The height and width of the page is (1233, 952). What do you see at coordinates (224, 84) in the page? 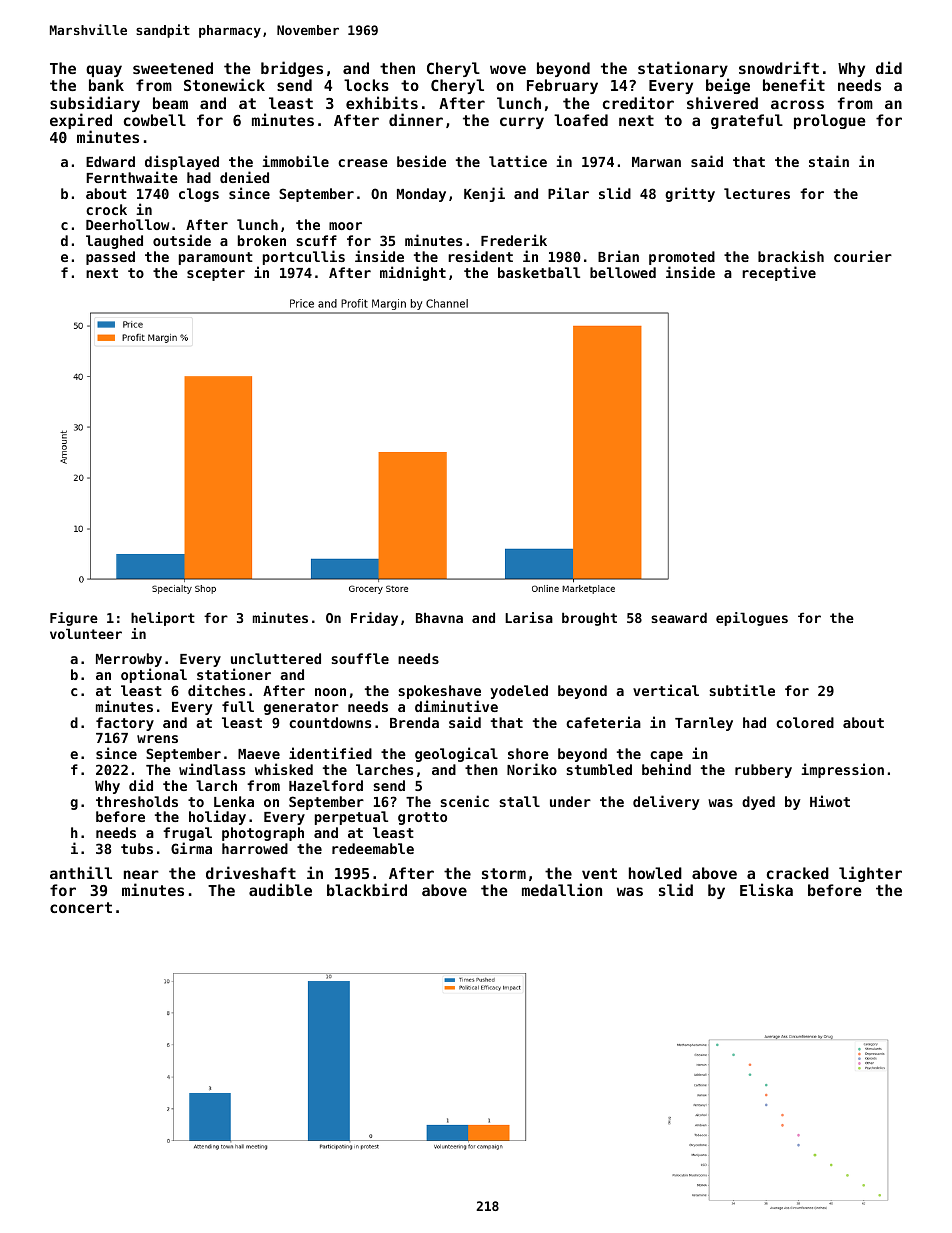
I see `Stonewick` at bounding box center [224, 84].
